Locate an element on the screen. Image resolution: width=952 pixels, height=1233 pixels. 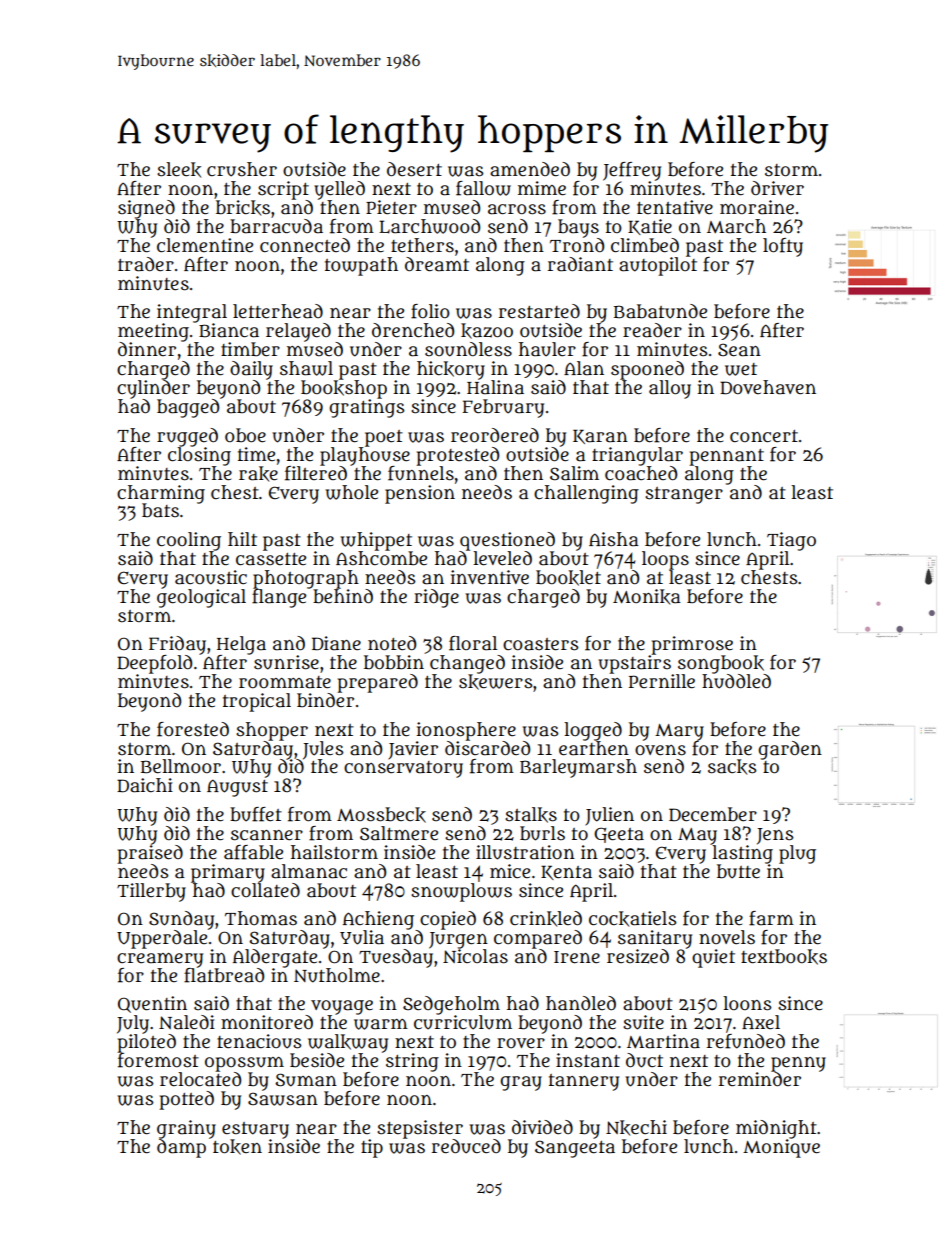
driver is located at coordinates (777, 188).
